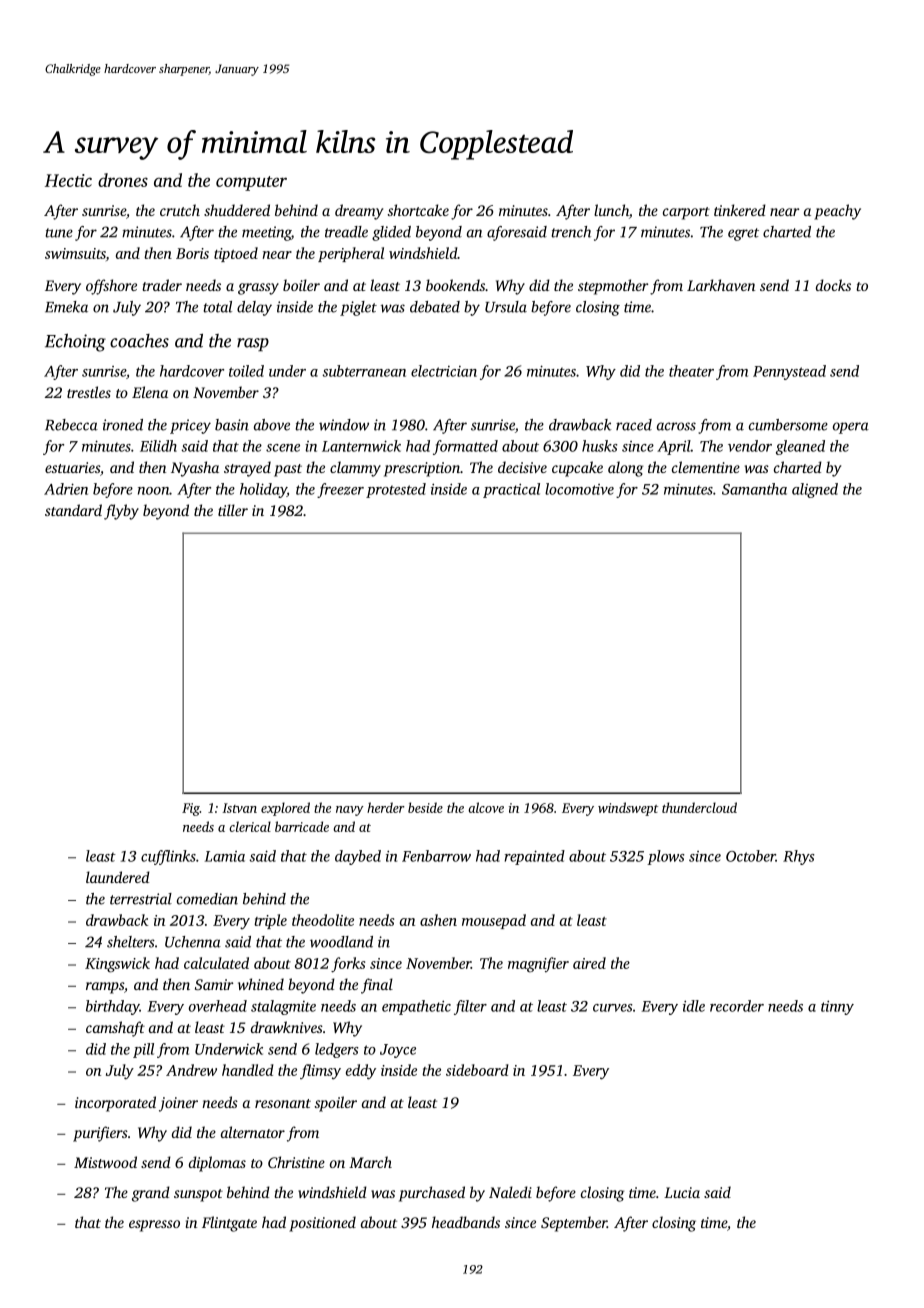 The image size is (924, 1308). I want to click on filter, so click(470, 1007).
